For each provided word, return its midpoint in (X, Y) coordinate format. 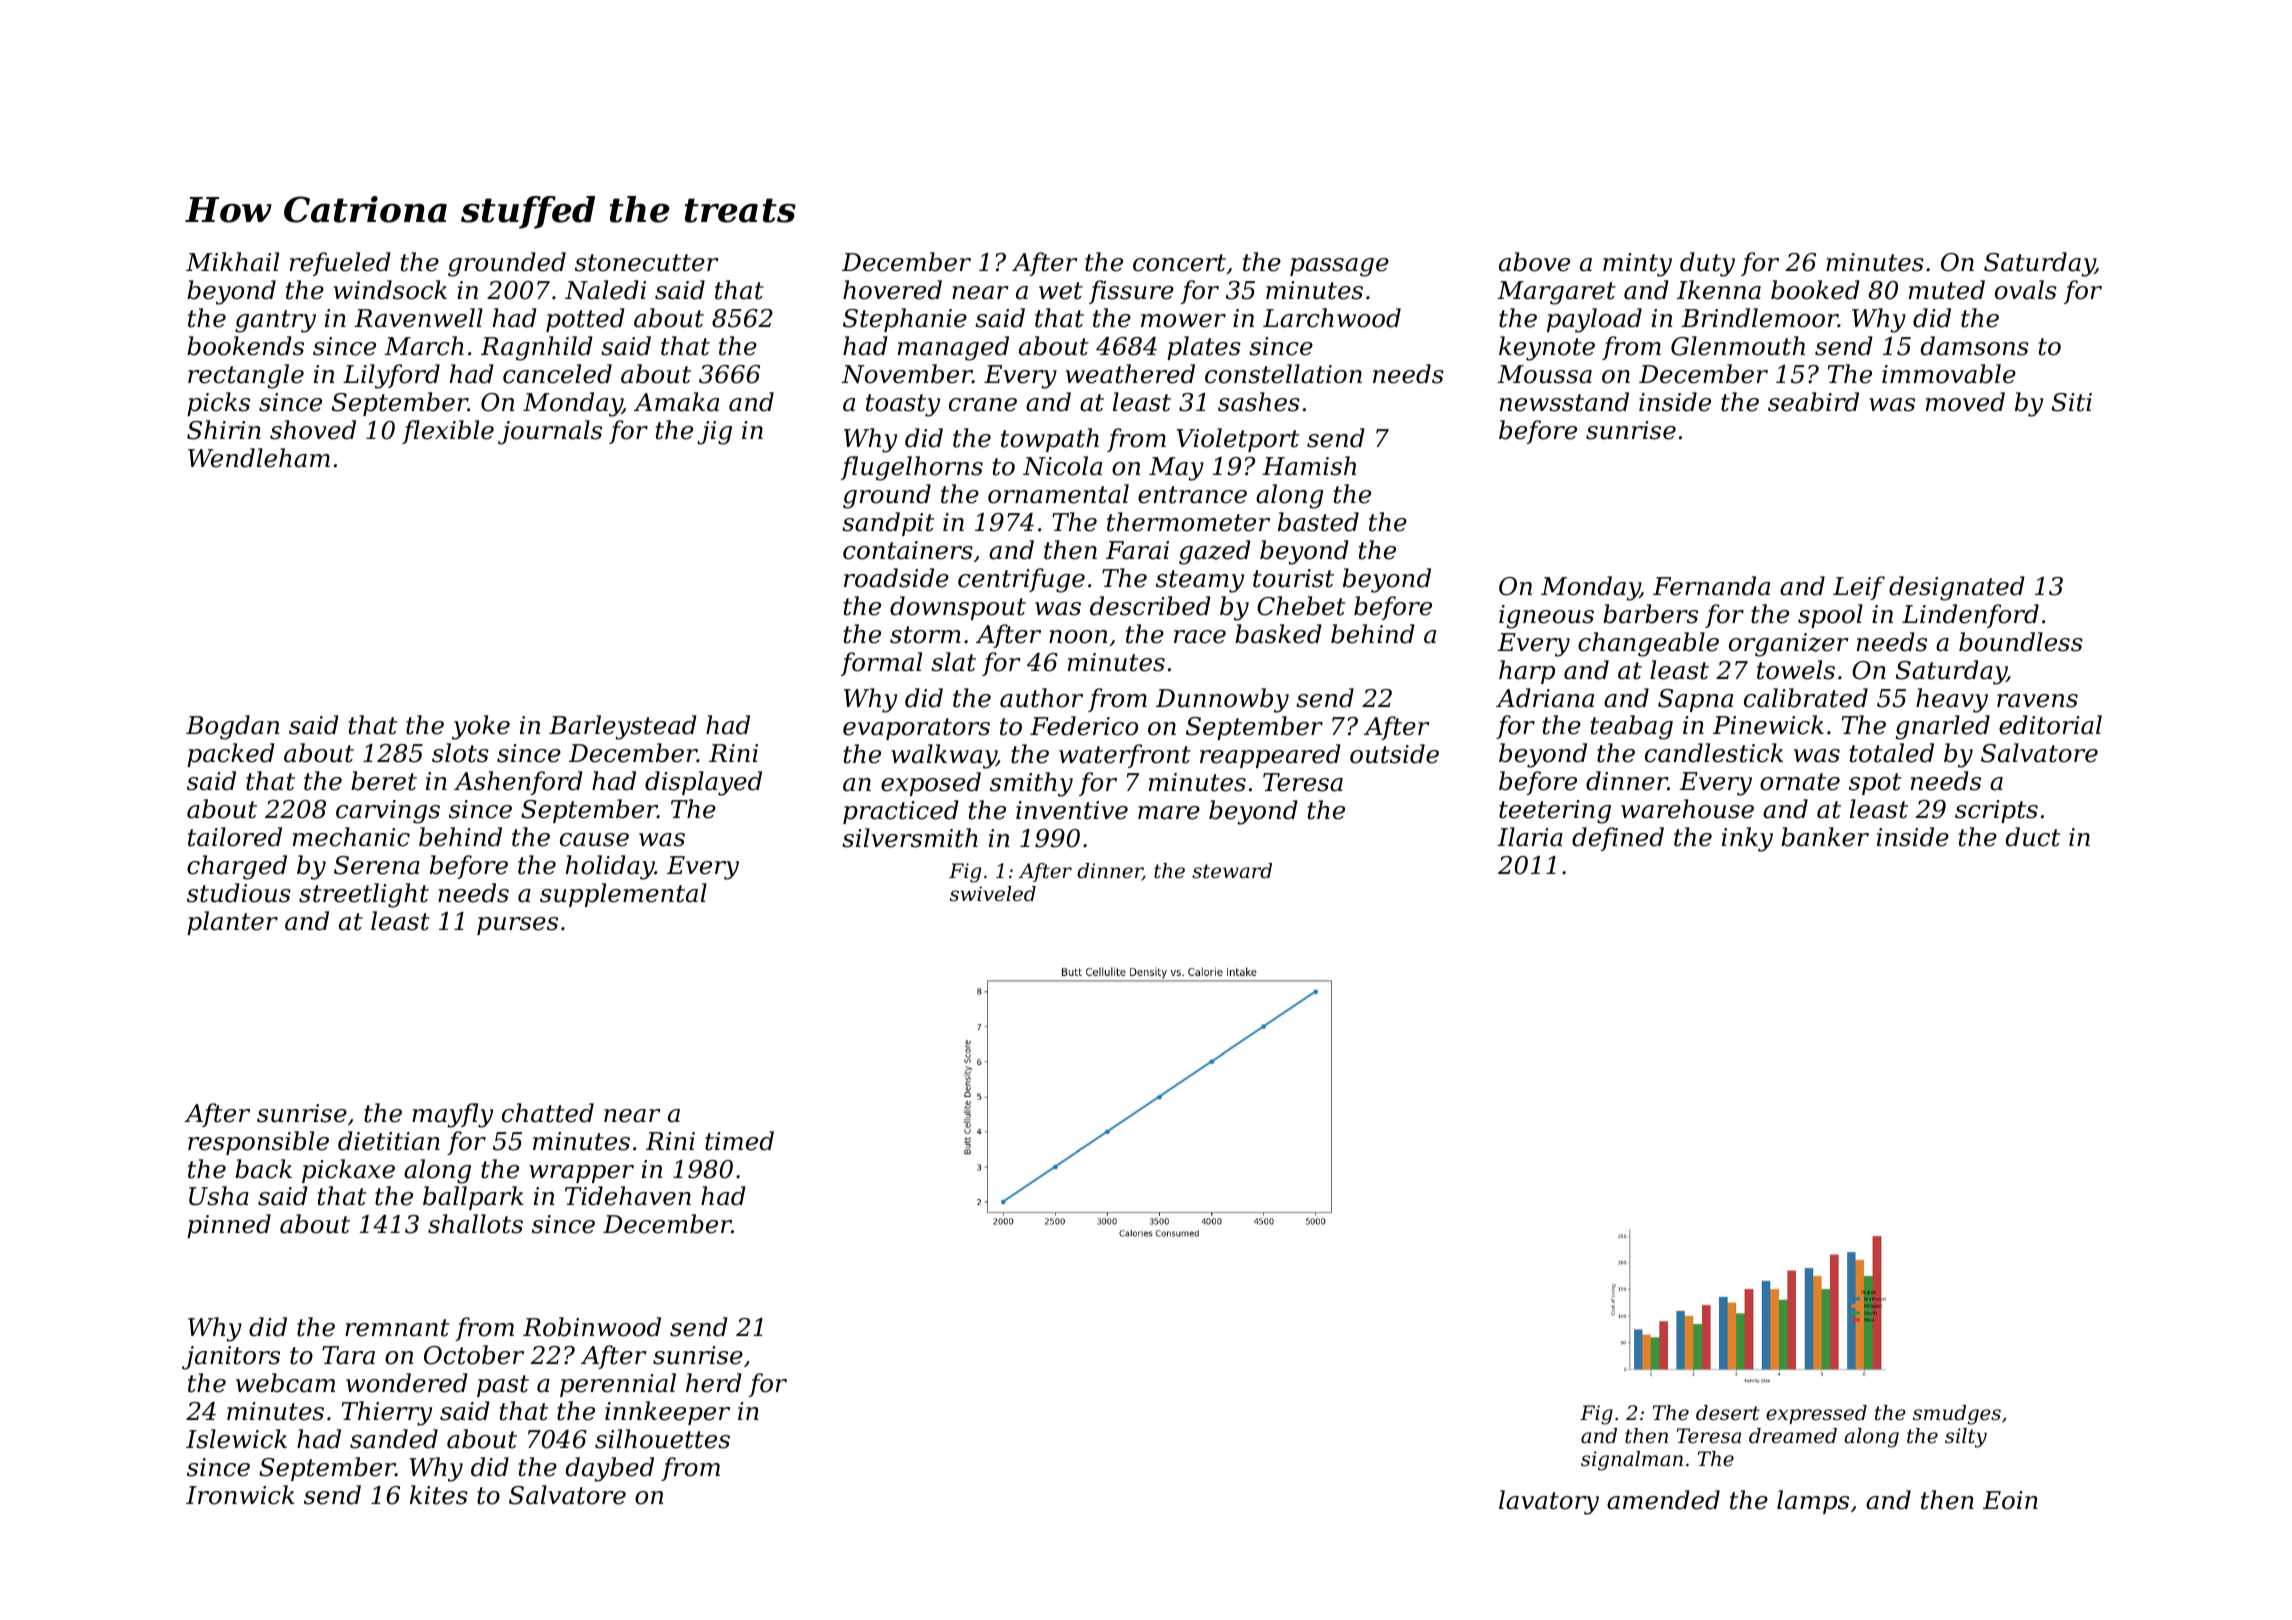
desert (1728, 1413)
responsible (258, 1143)
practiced (900, 812)
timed (739, 1141)
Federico (1084, 726)
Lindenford (1970, 616)
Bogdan (232, 727)
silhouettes (662, 1439)
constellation (1283, 374)
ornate (1800, 782)
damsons (1975, 346)
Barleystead (622, 727)
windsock (390, 290)
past (503, 1386)
